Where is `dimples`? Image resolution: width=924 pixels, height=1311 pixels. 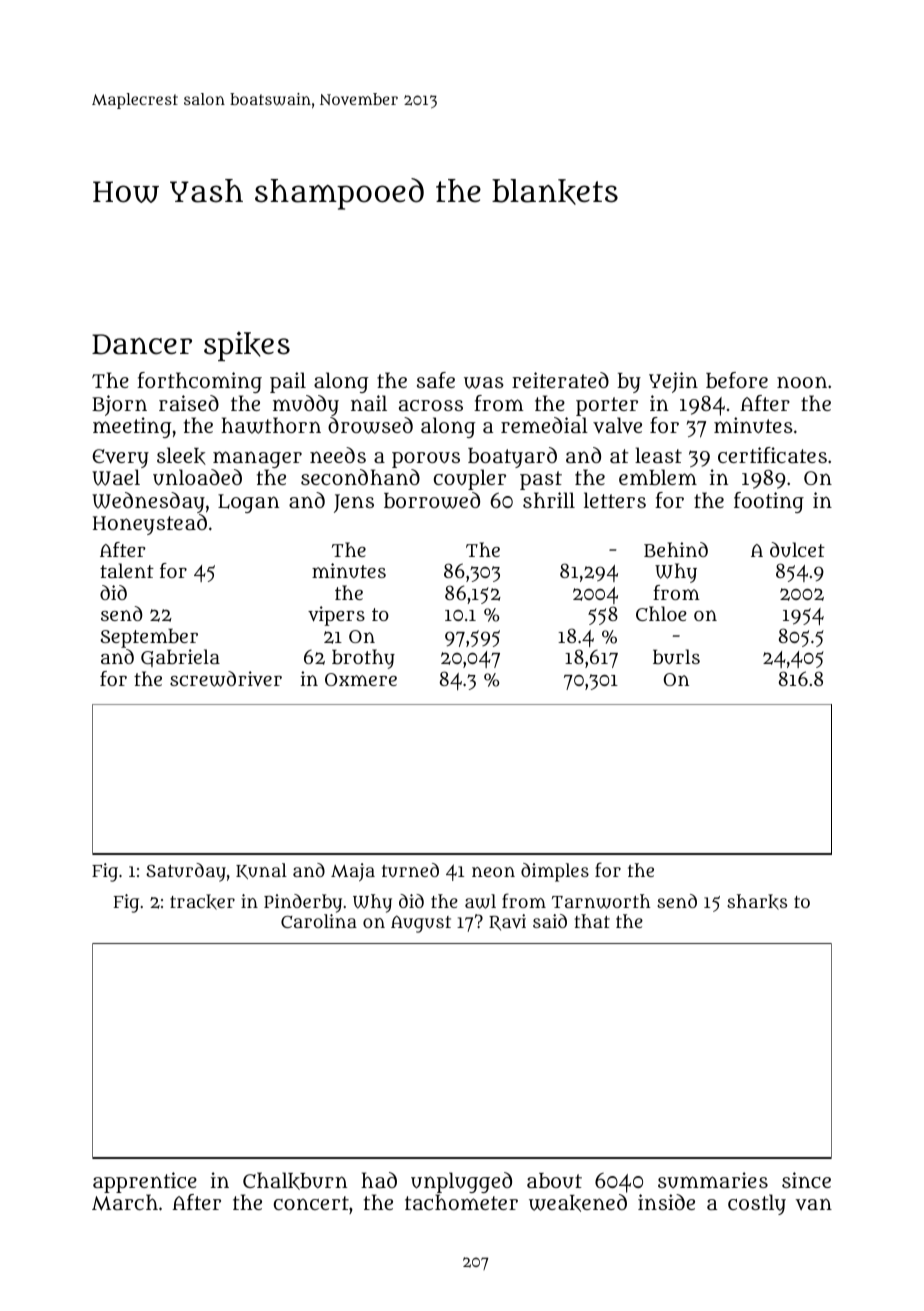
dimples is located at coordinates (555, 872).
